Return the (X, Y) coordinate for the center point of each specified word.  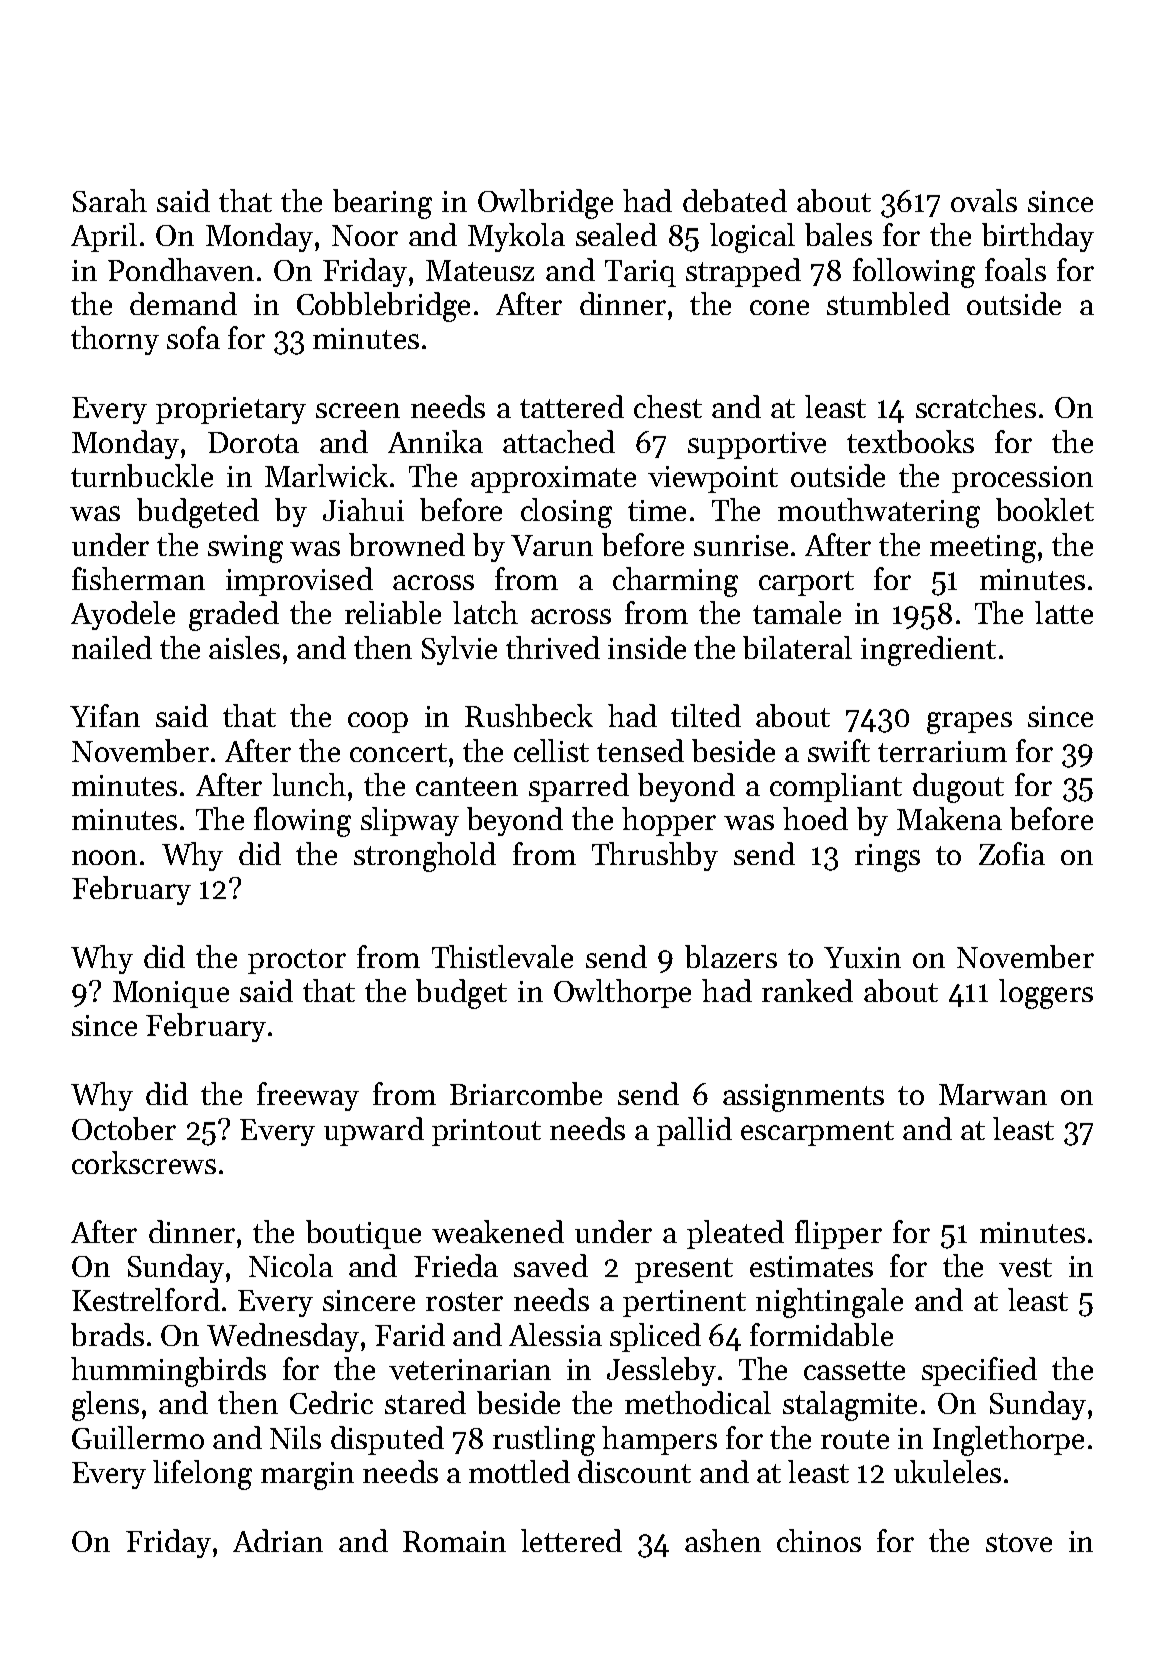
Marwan (993, 1094)
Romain (454, 1541)
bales (838, 234)
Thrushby (655, 856)
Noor (365, 235)
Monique (171, 994)
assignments (803, 1098)
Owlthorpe (622, 993)
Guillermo (138, 1437)
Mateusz (480, 270)
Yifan (105, 715)
